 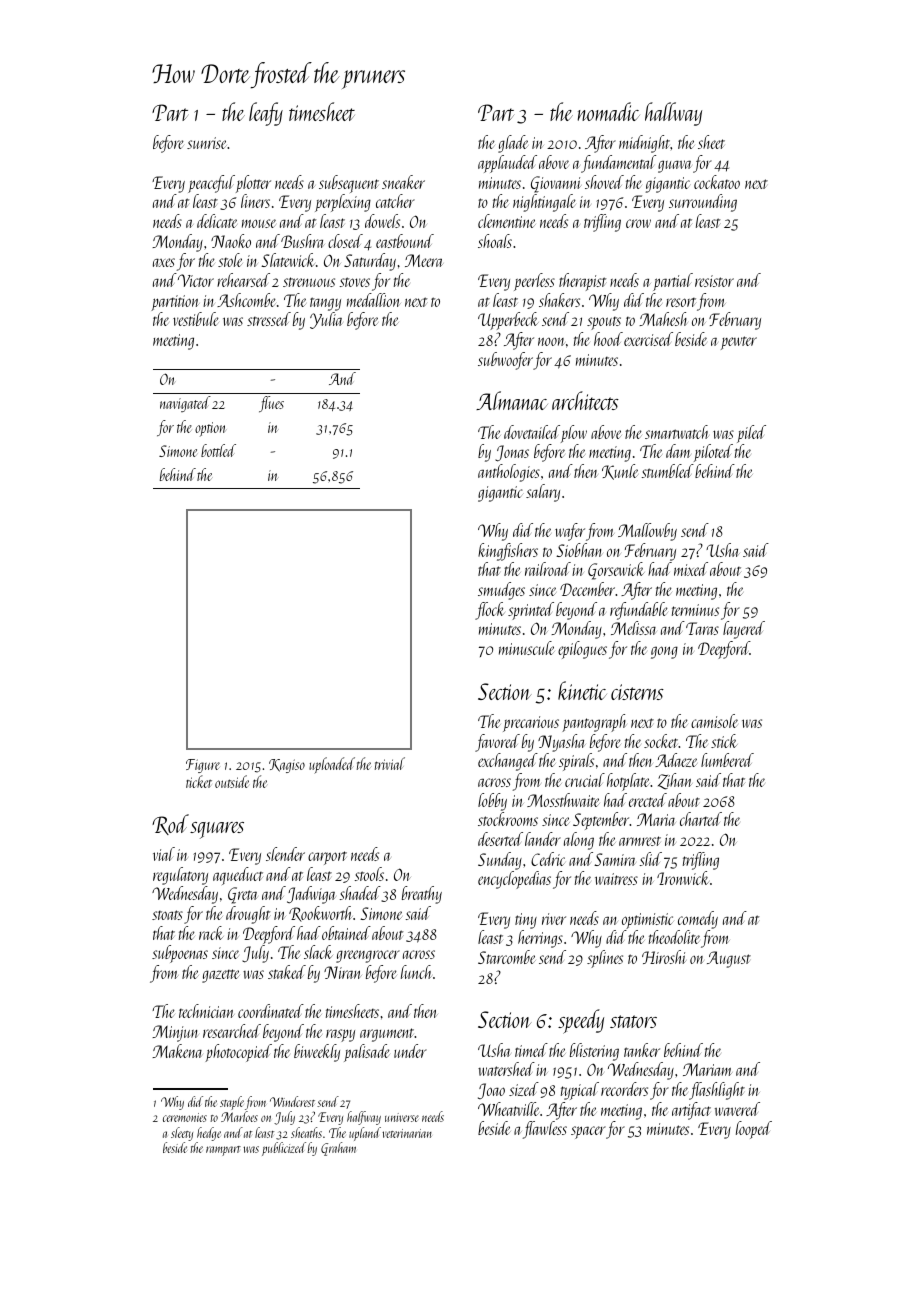 I want to click on hallway, so click(x=673, y=114).
